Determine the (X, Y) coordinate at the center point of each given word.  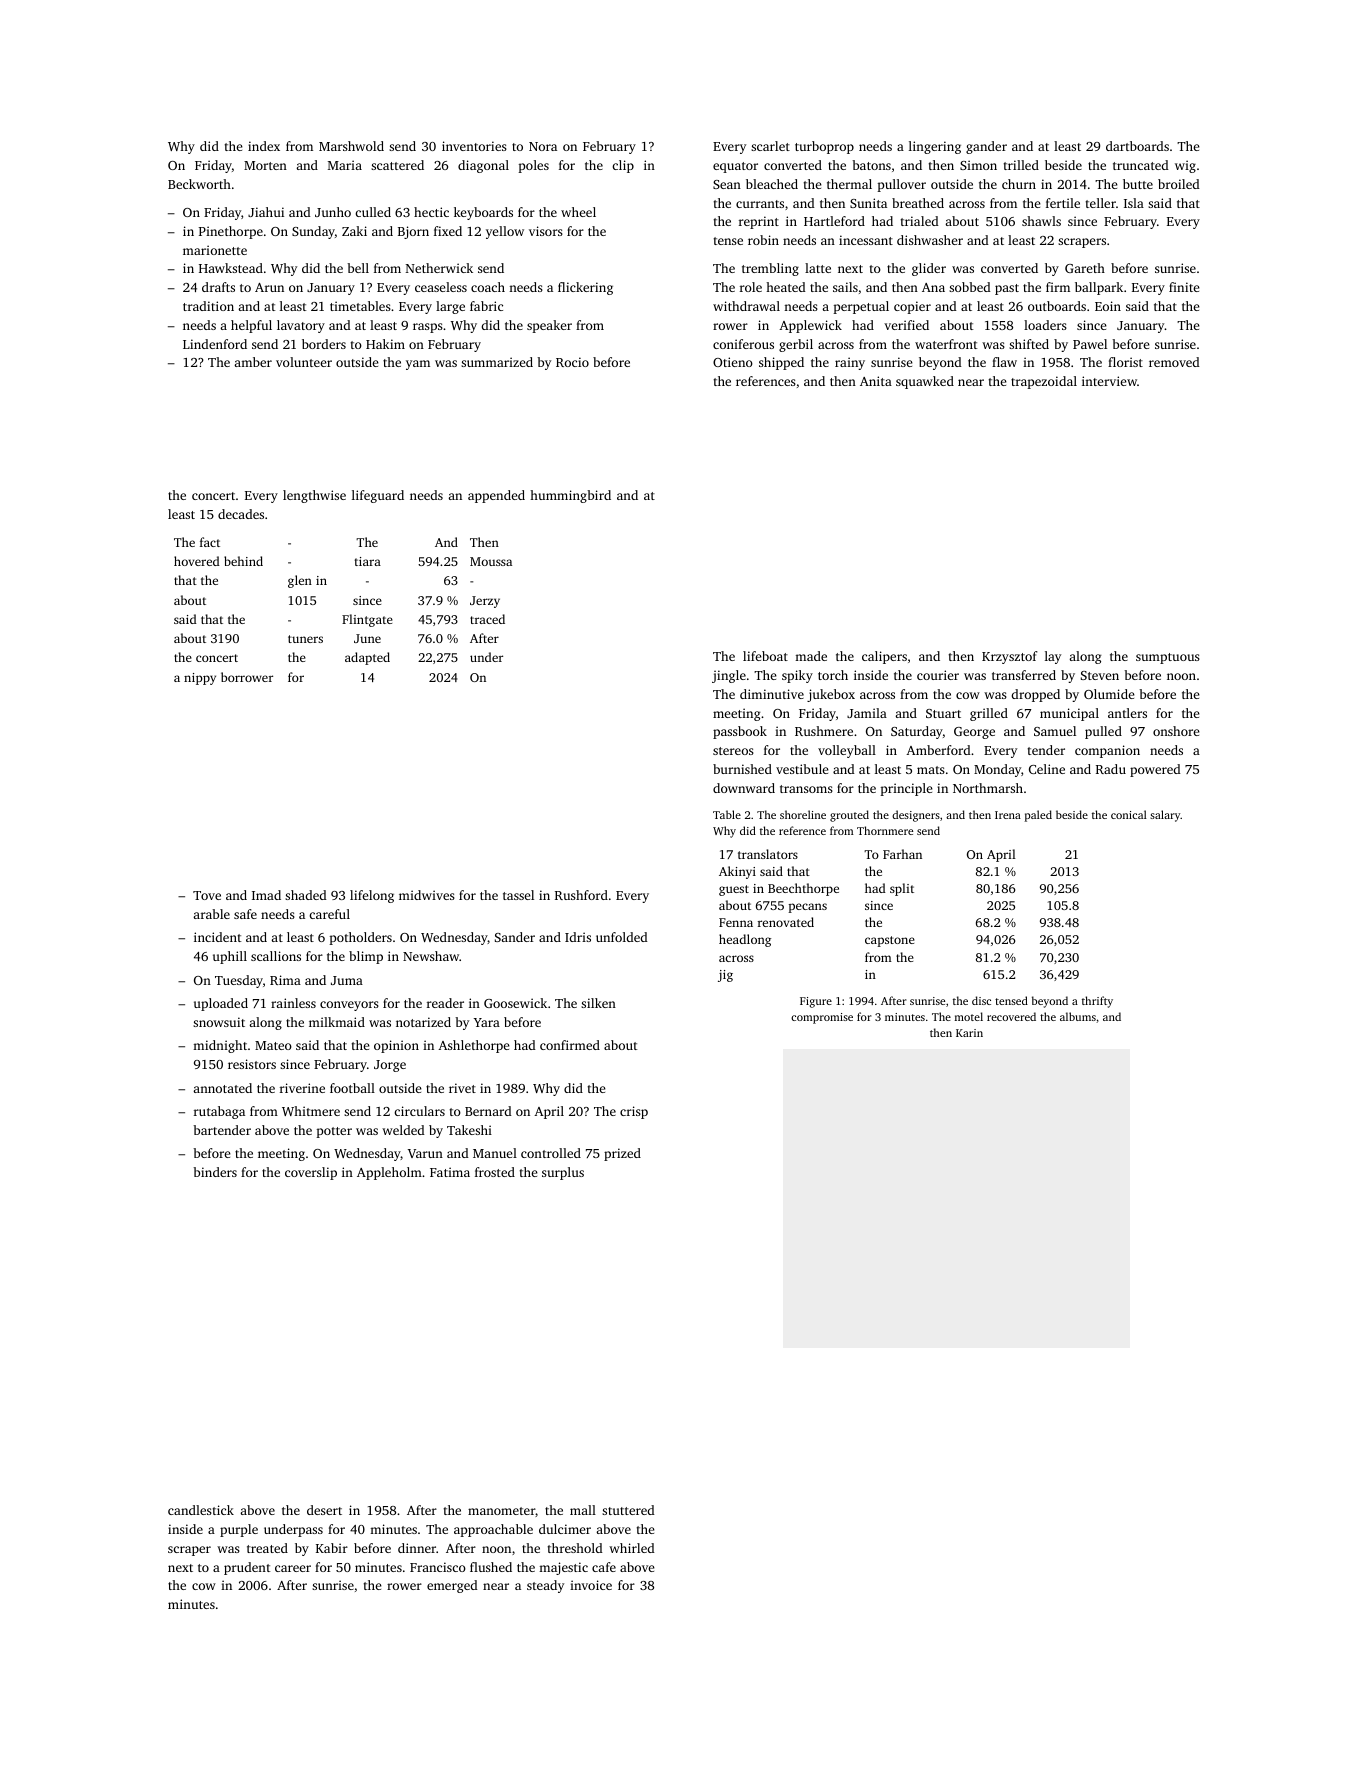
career (293, 1568)
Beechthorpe (803, 889)
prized (622, 1154)
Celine (1047, 769)
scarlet (770, 146)
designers (916, 816)
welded (403, 1130)
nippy (200, 679)
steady (545, 1586)
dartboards (1137, 146)
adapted (367, 658)
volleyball (847, 751)
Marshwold (351, 146)
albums (1078, 1016)
